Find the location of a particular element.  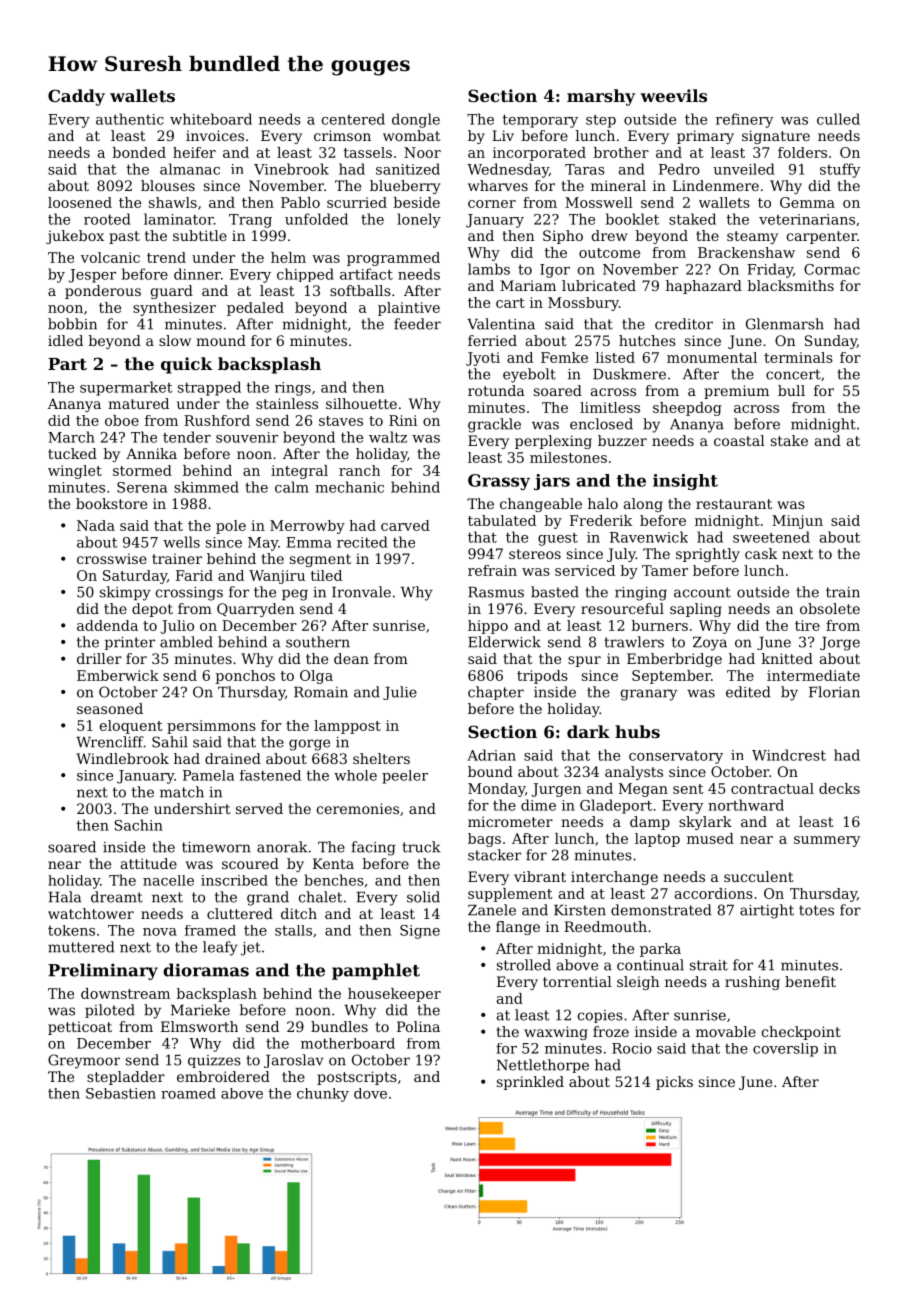

Greymoor is located at coordinates (84, 1061).
